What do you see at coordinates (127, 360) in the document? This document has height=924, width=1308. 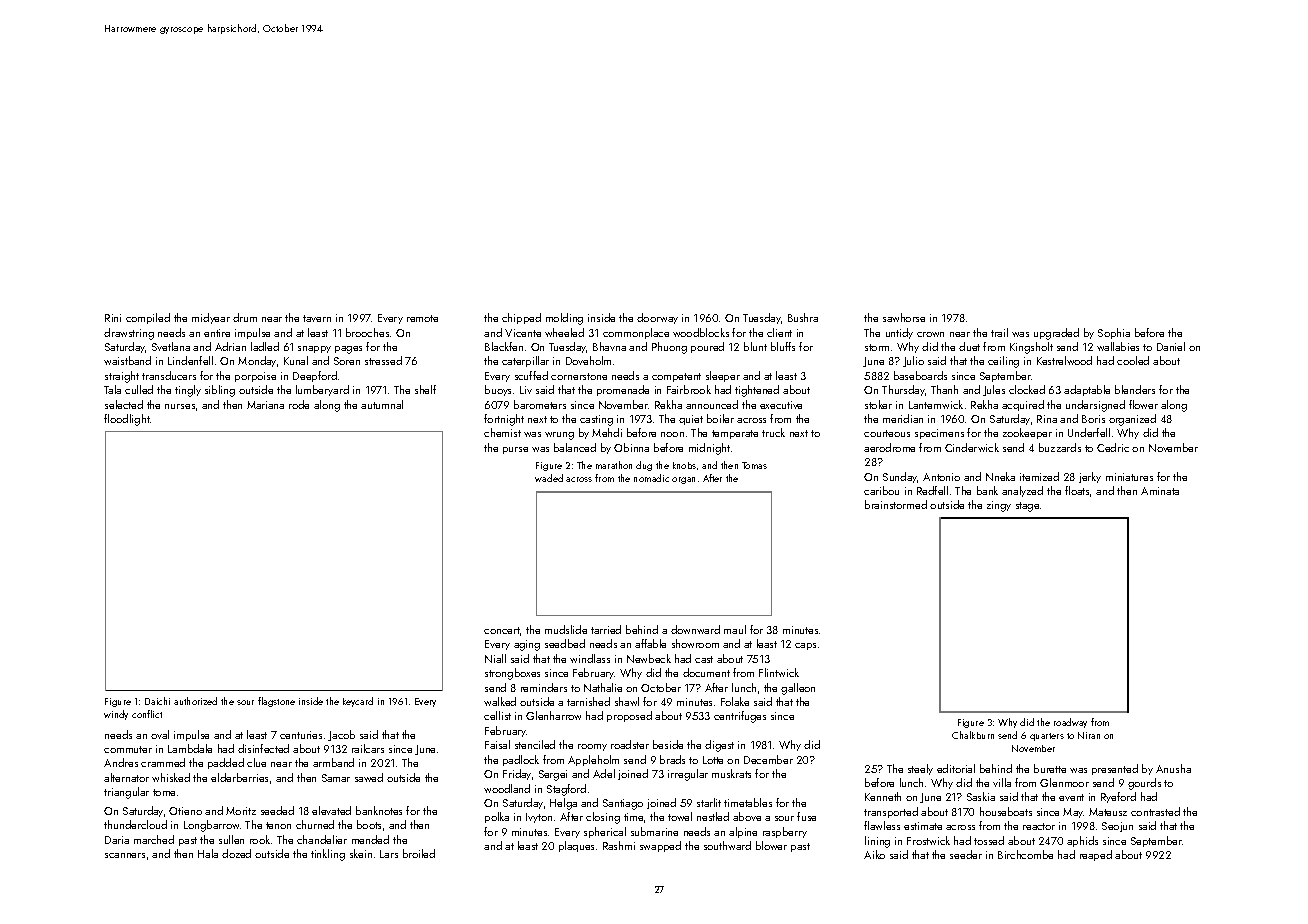 I see `waistband` at bounding box center [127, 360].
